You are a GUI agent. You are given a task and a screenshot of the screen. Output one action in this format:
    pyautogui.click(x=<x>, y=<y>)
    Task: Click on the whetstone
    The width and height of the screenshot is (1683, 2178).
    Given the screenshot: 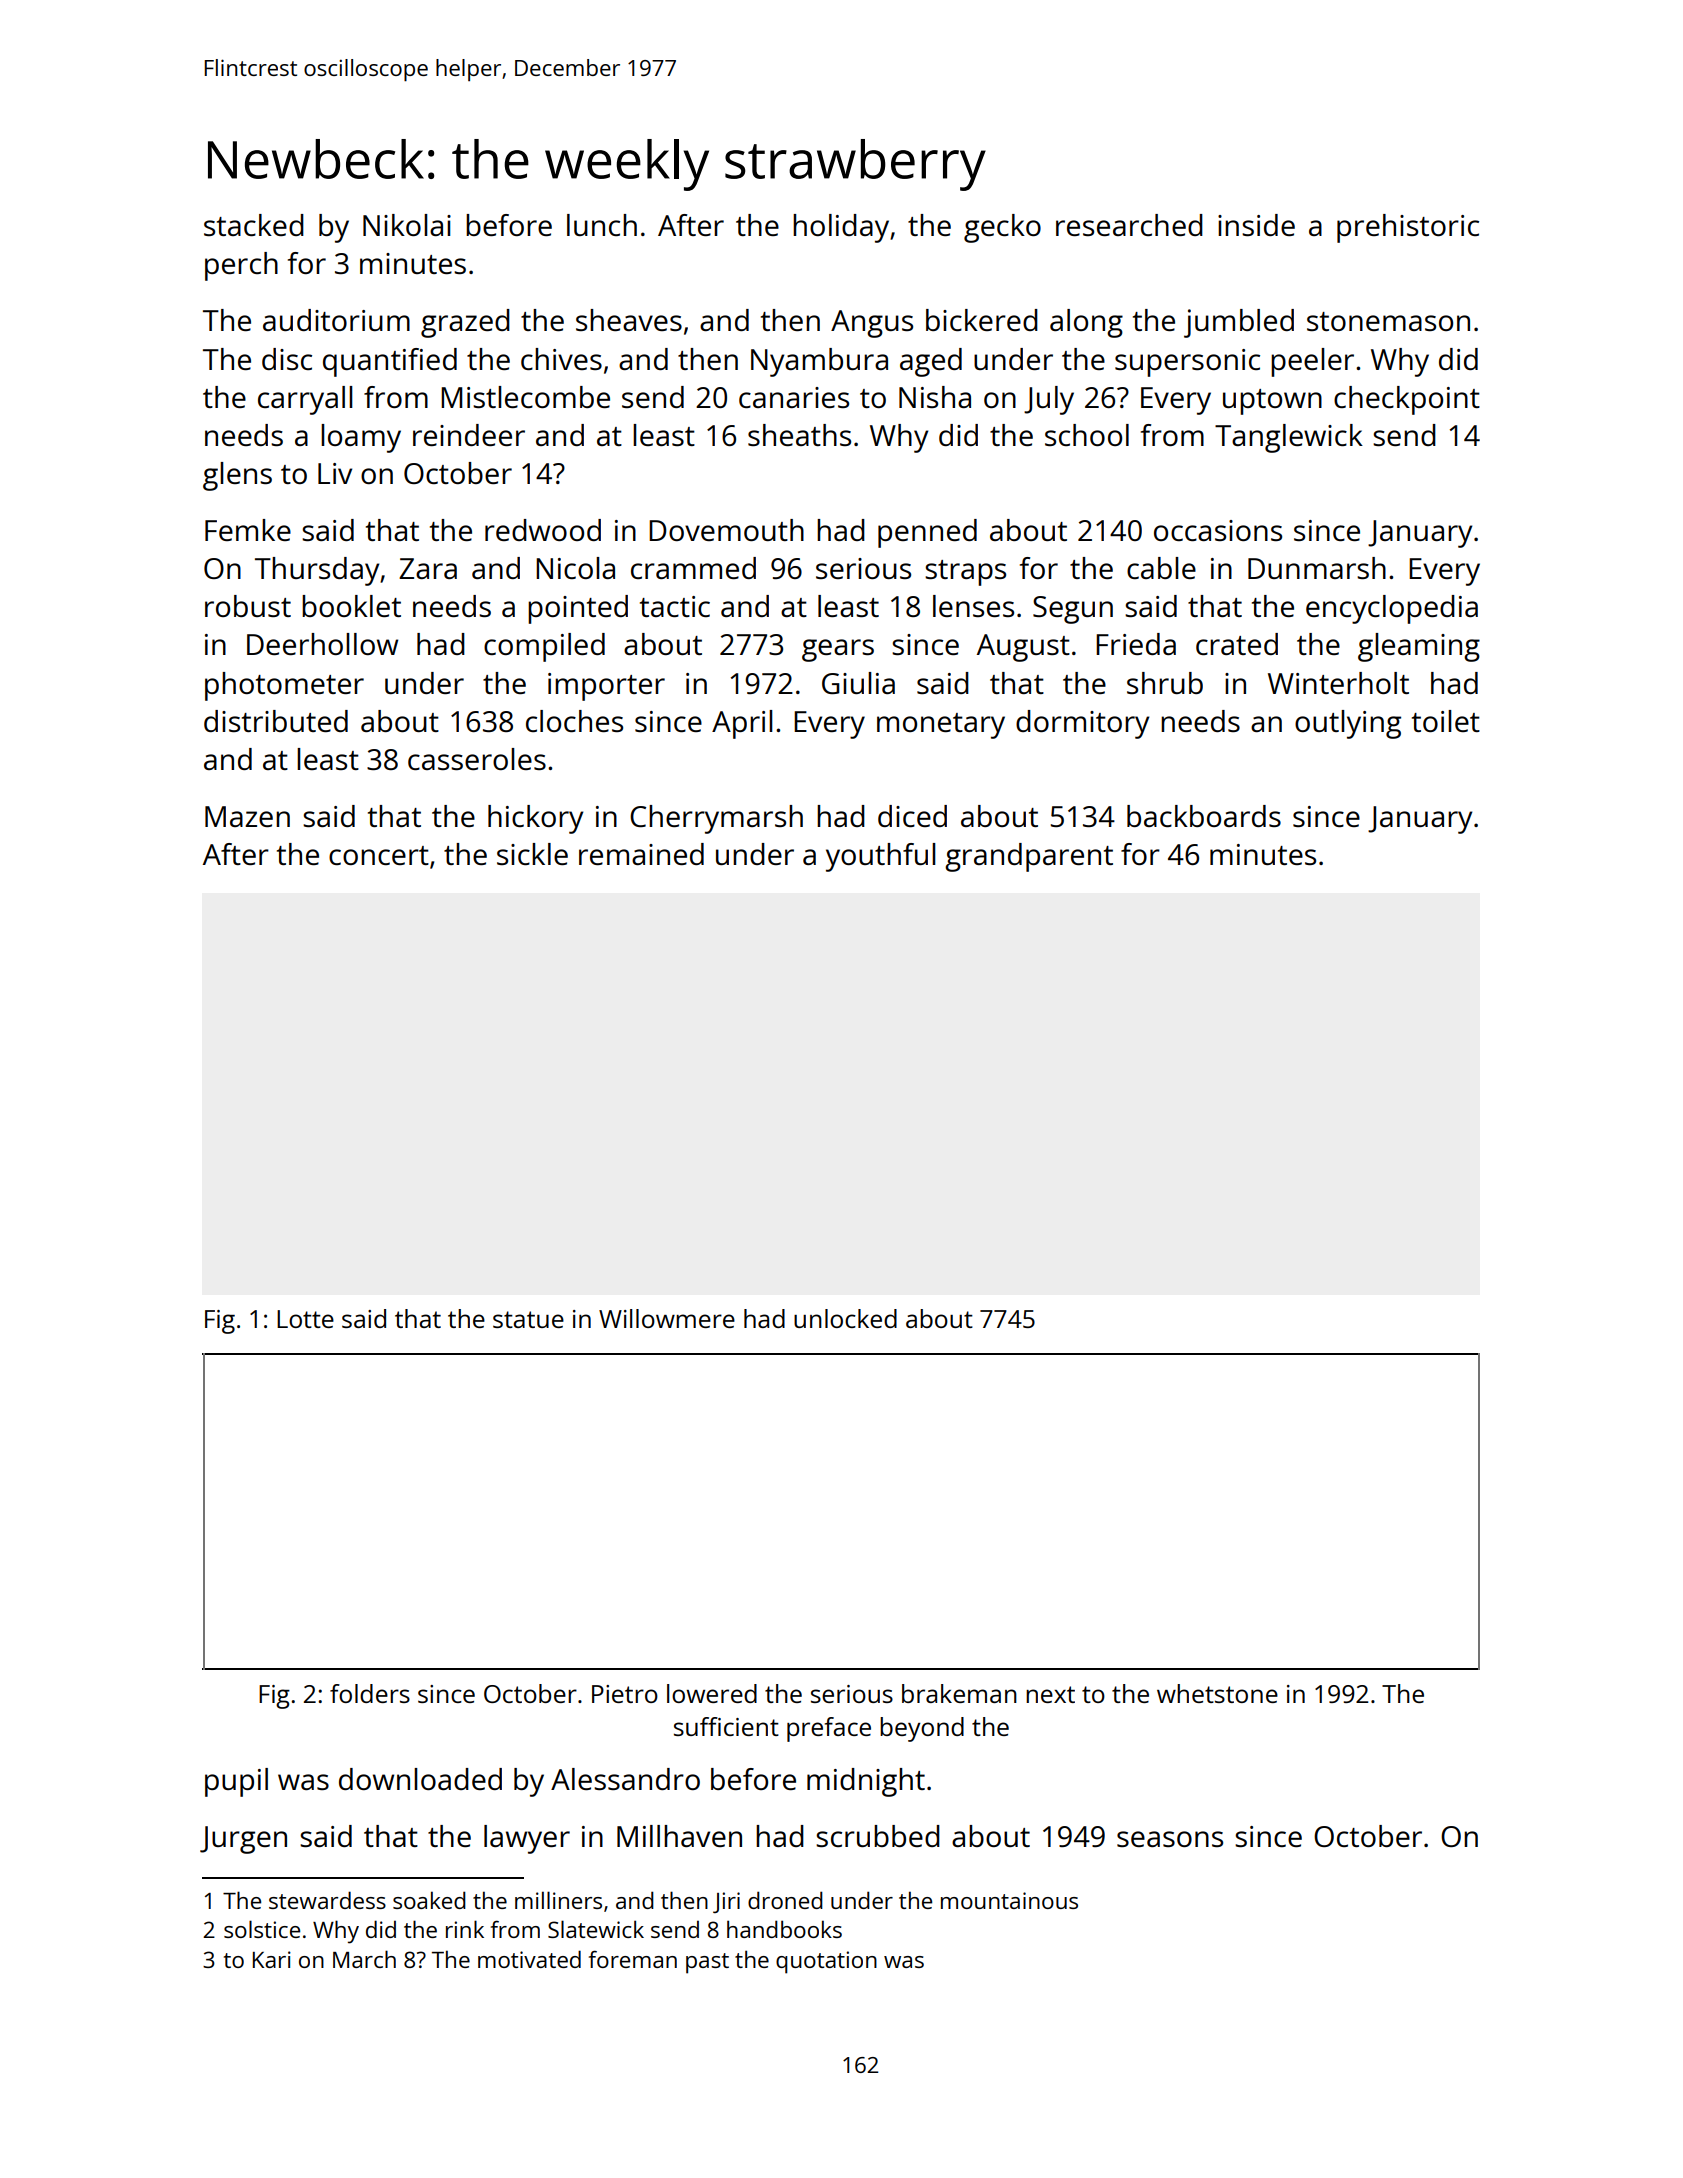 What is the action you would take?
    pyautogui.click(x=1217, y=1693)
